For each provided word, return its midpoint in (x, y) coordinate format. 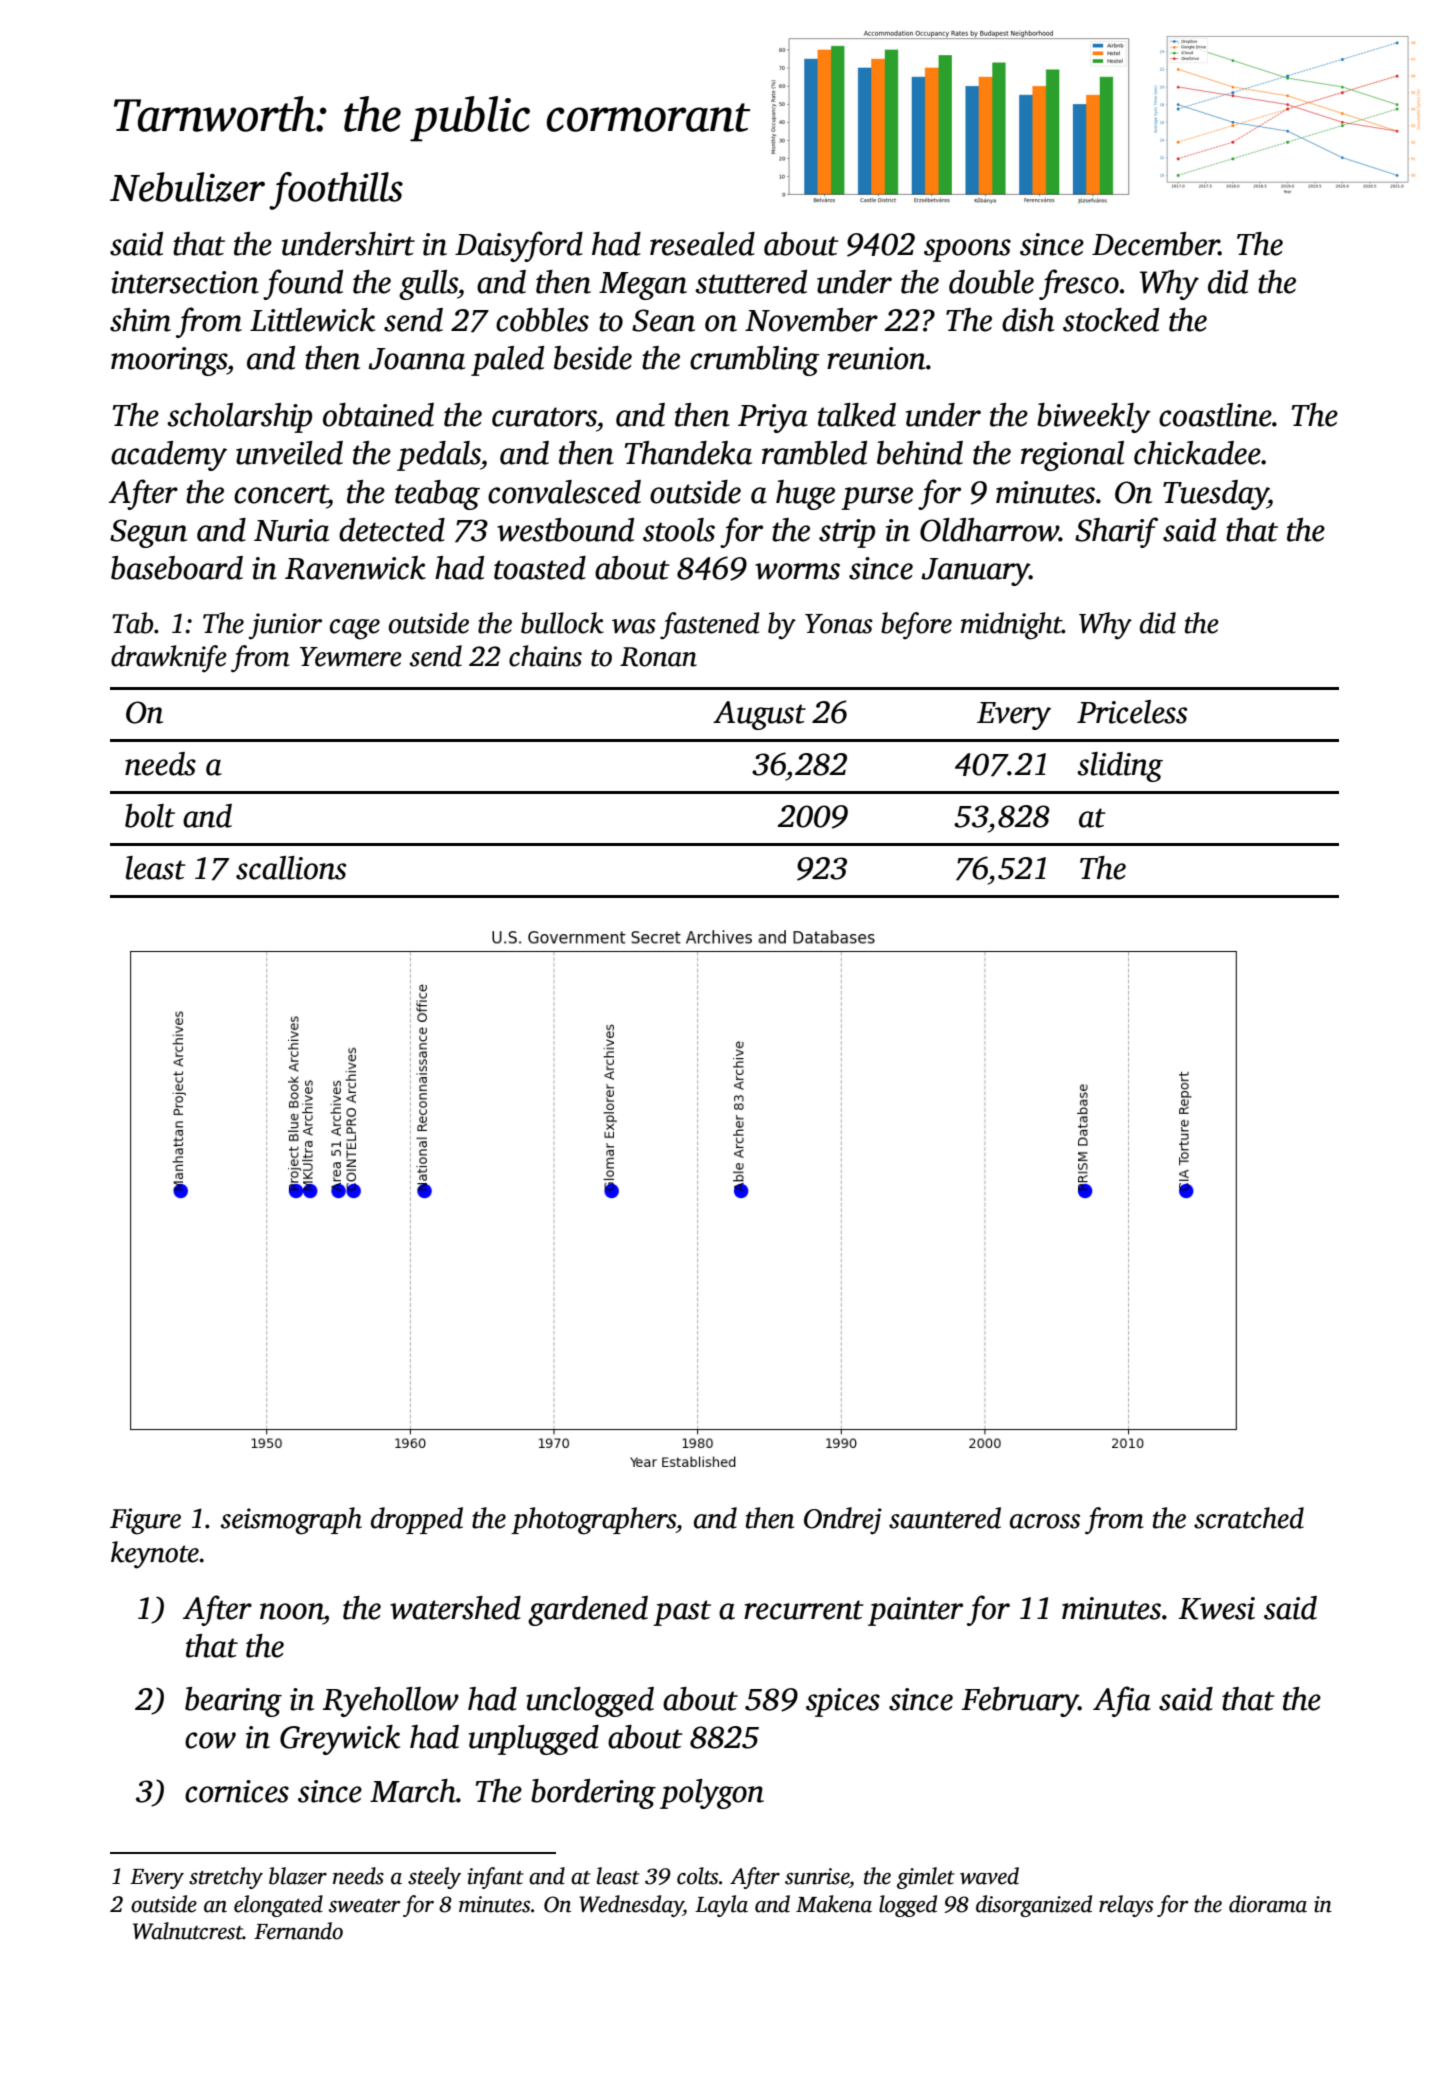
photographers (593, 1521)
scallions (291, 868)
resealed (702, 244)
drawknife (169, 659)
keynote (155, 1555)
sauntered (945, 1518)
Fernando (298, 1931)
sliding (1120, 767)
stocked (1111, 320)
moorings (169, 361)
